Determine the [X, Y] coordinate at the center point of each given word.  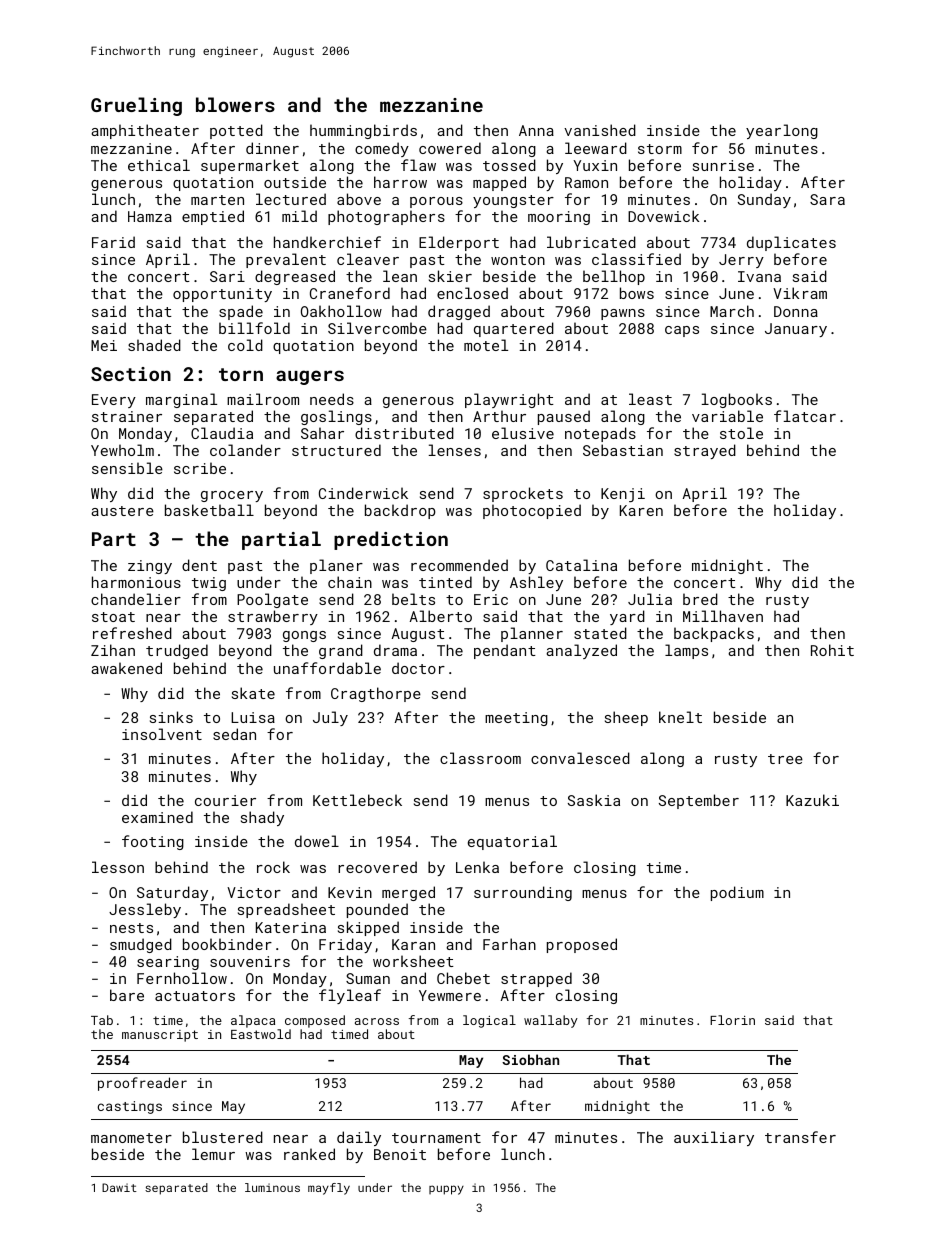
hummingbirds [363, 131]
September [699, 801]
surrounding [523, 893]
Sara [827, 199]
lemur [213, 1154]
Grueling [136, 106]
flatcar [805, 416]
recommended [459, 565]
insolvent [162, 734]
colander [245, 450]
